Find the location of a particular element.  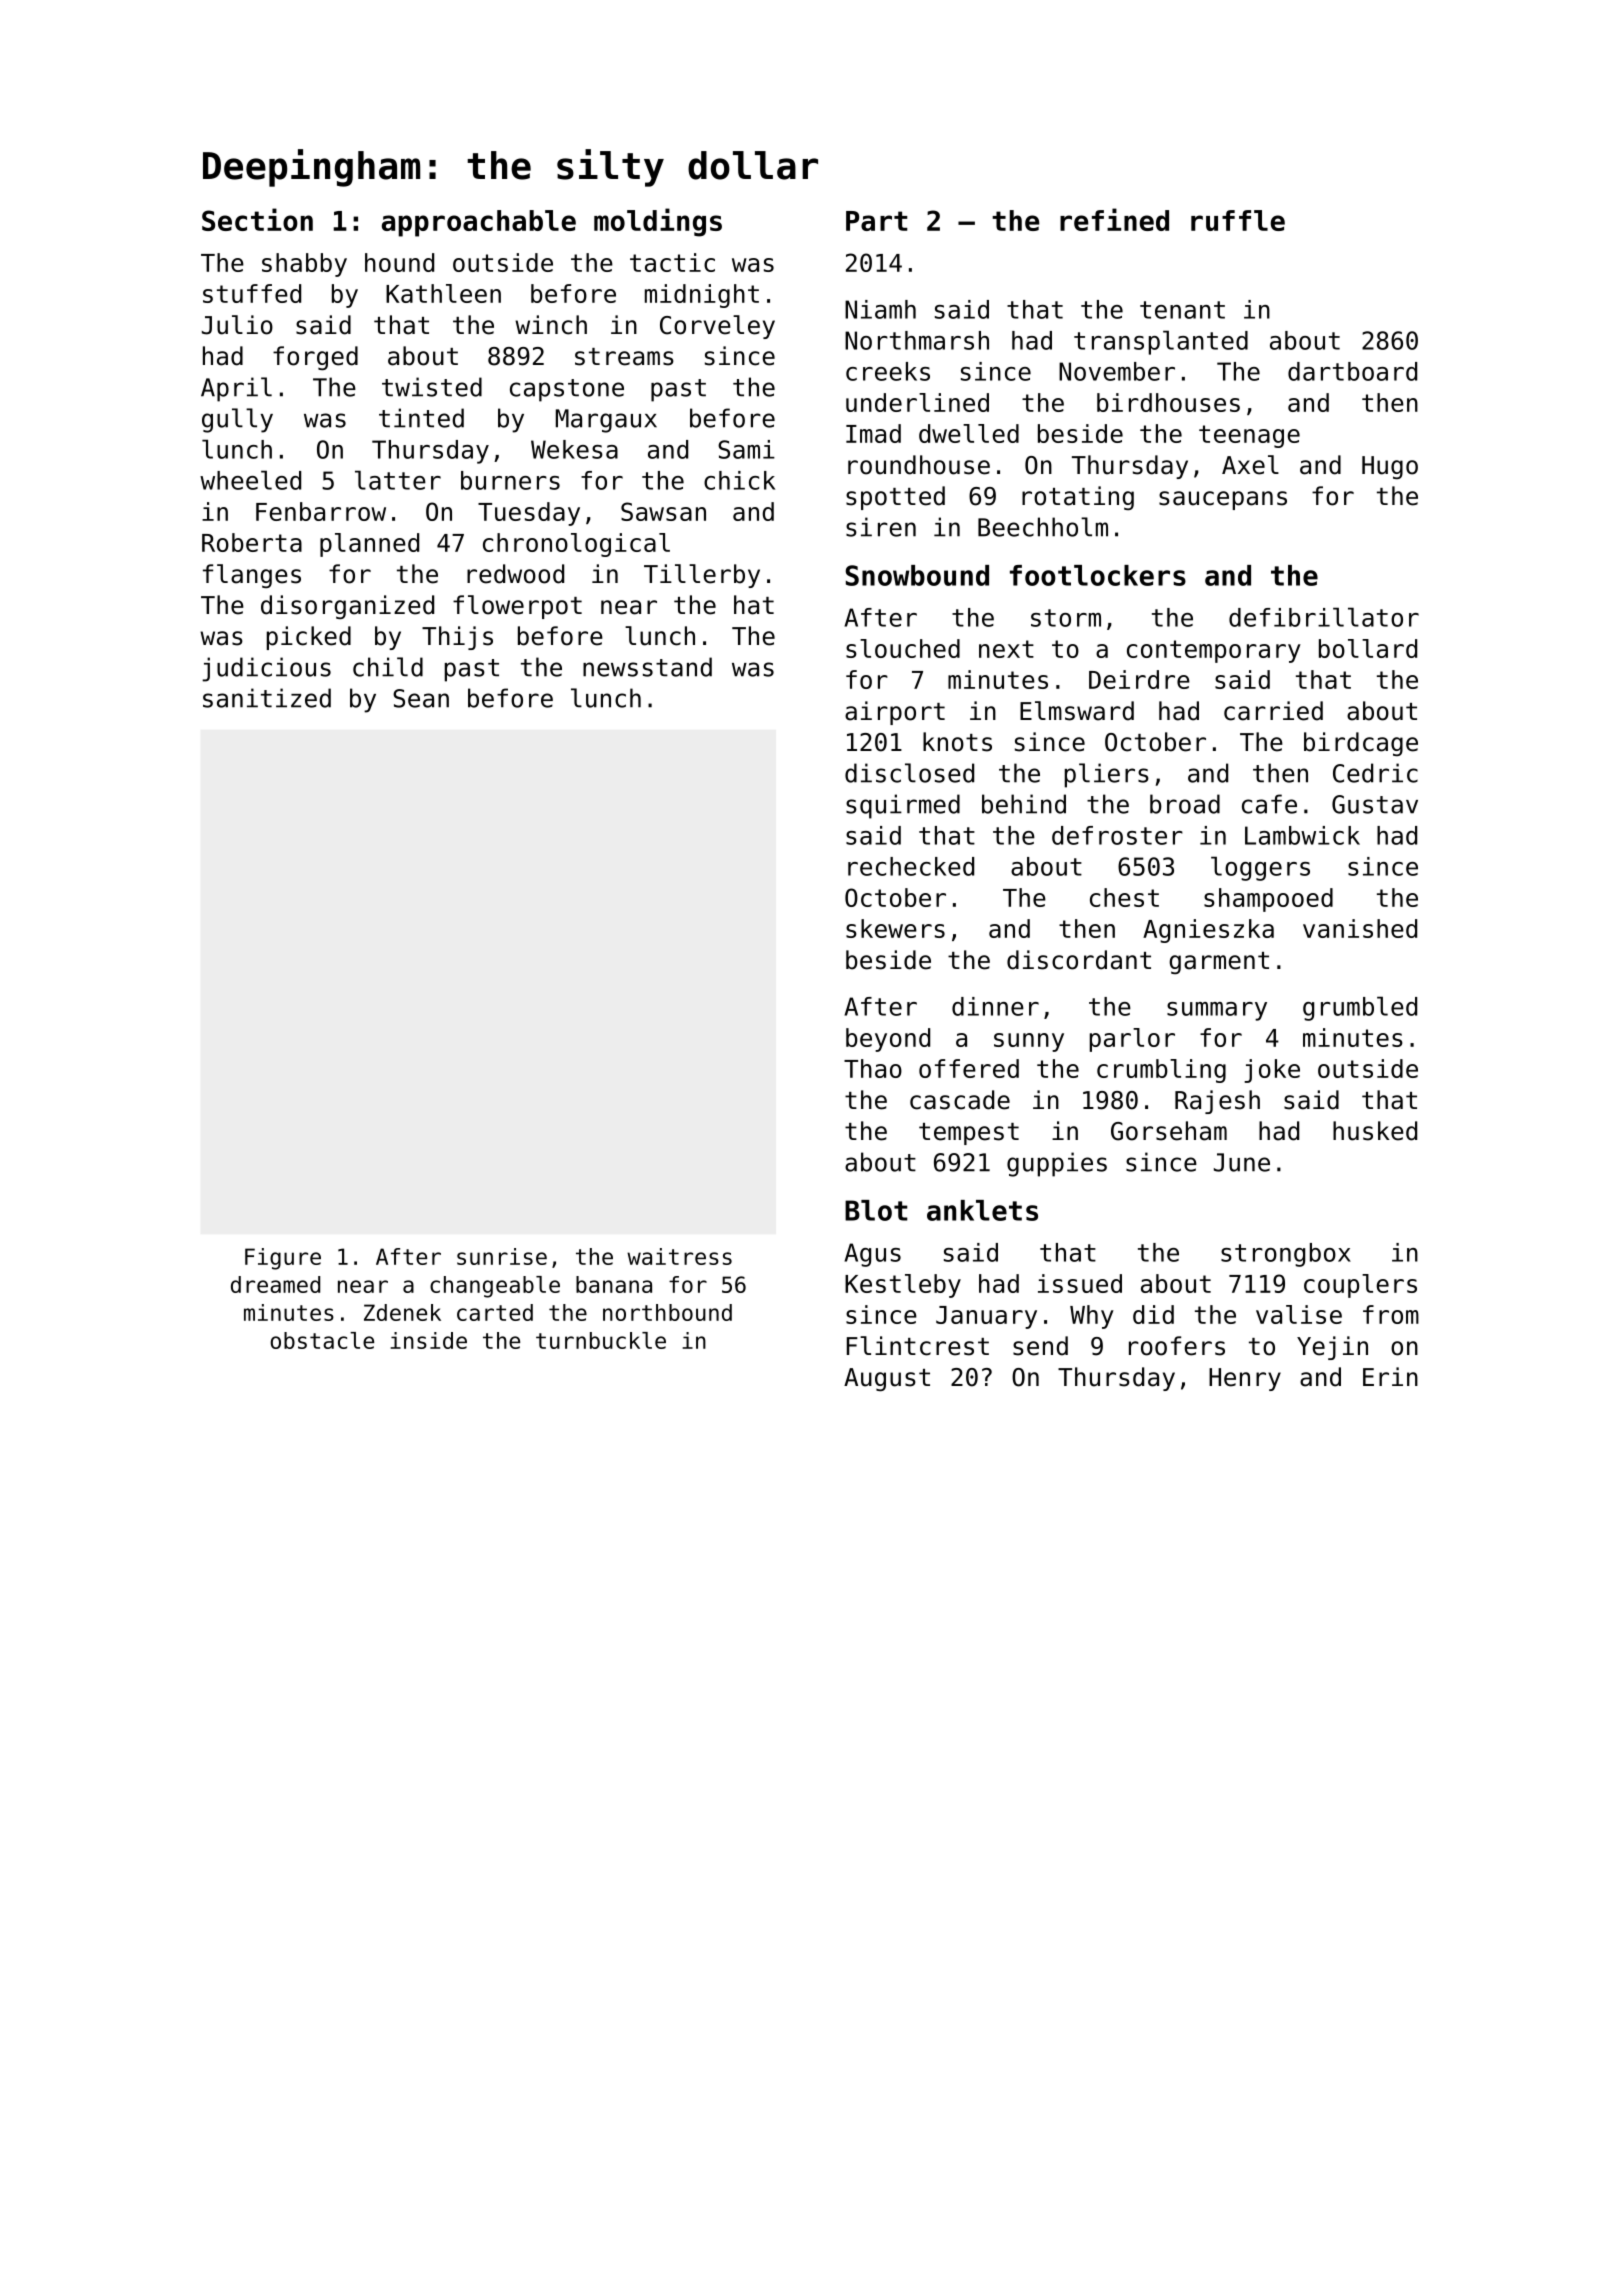

August is located at coordinates (887, 1379).
